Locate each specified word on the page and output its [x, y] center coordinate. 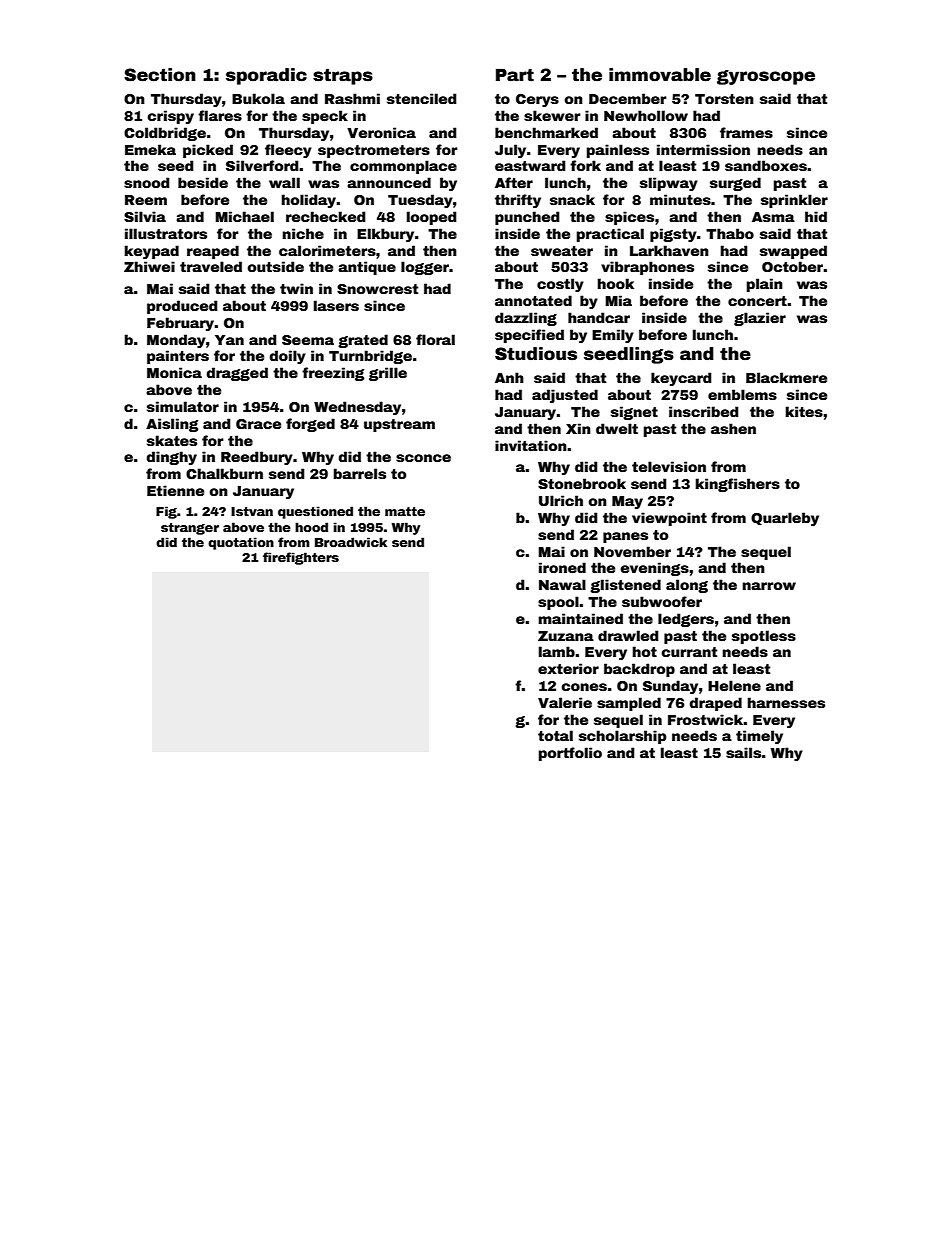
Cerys [537, 100]
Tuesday [420, 201]
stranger [190, 529]
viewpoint [669, 519]
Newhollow [646, 115]
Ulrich [561, 500]
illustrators [166, 233]
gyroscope [766, 77]
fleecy [288, 151]
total [555, 735]
